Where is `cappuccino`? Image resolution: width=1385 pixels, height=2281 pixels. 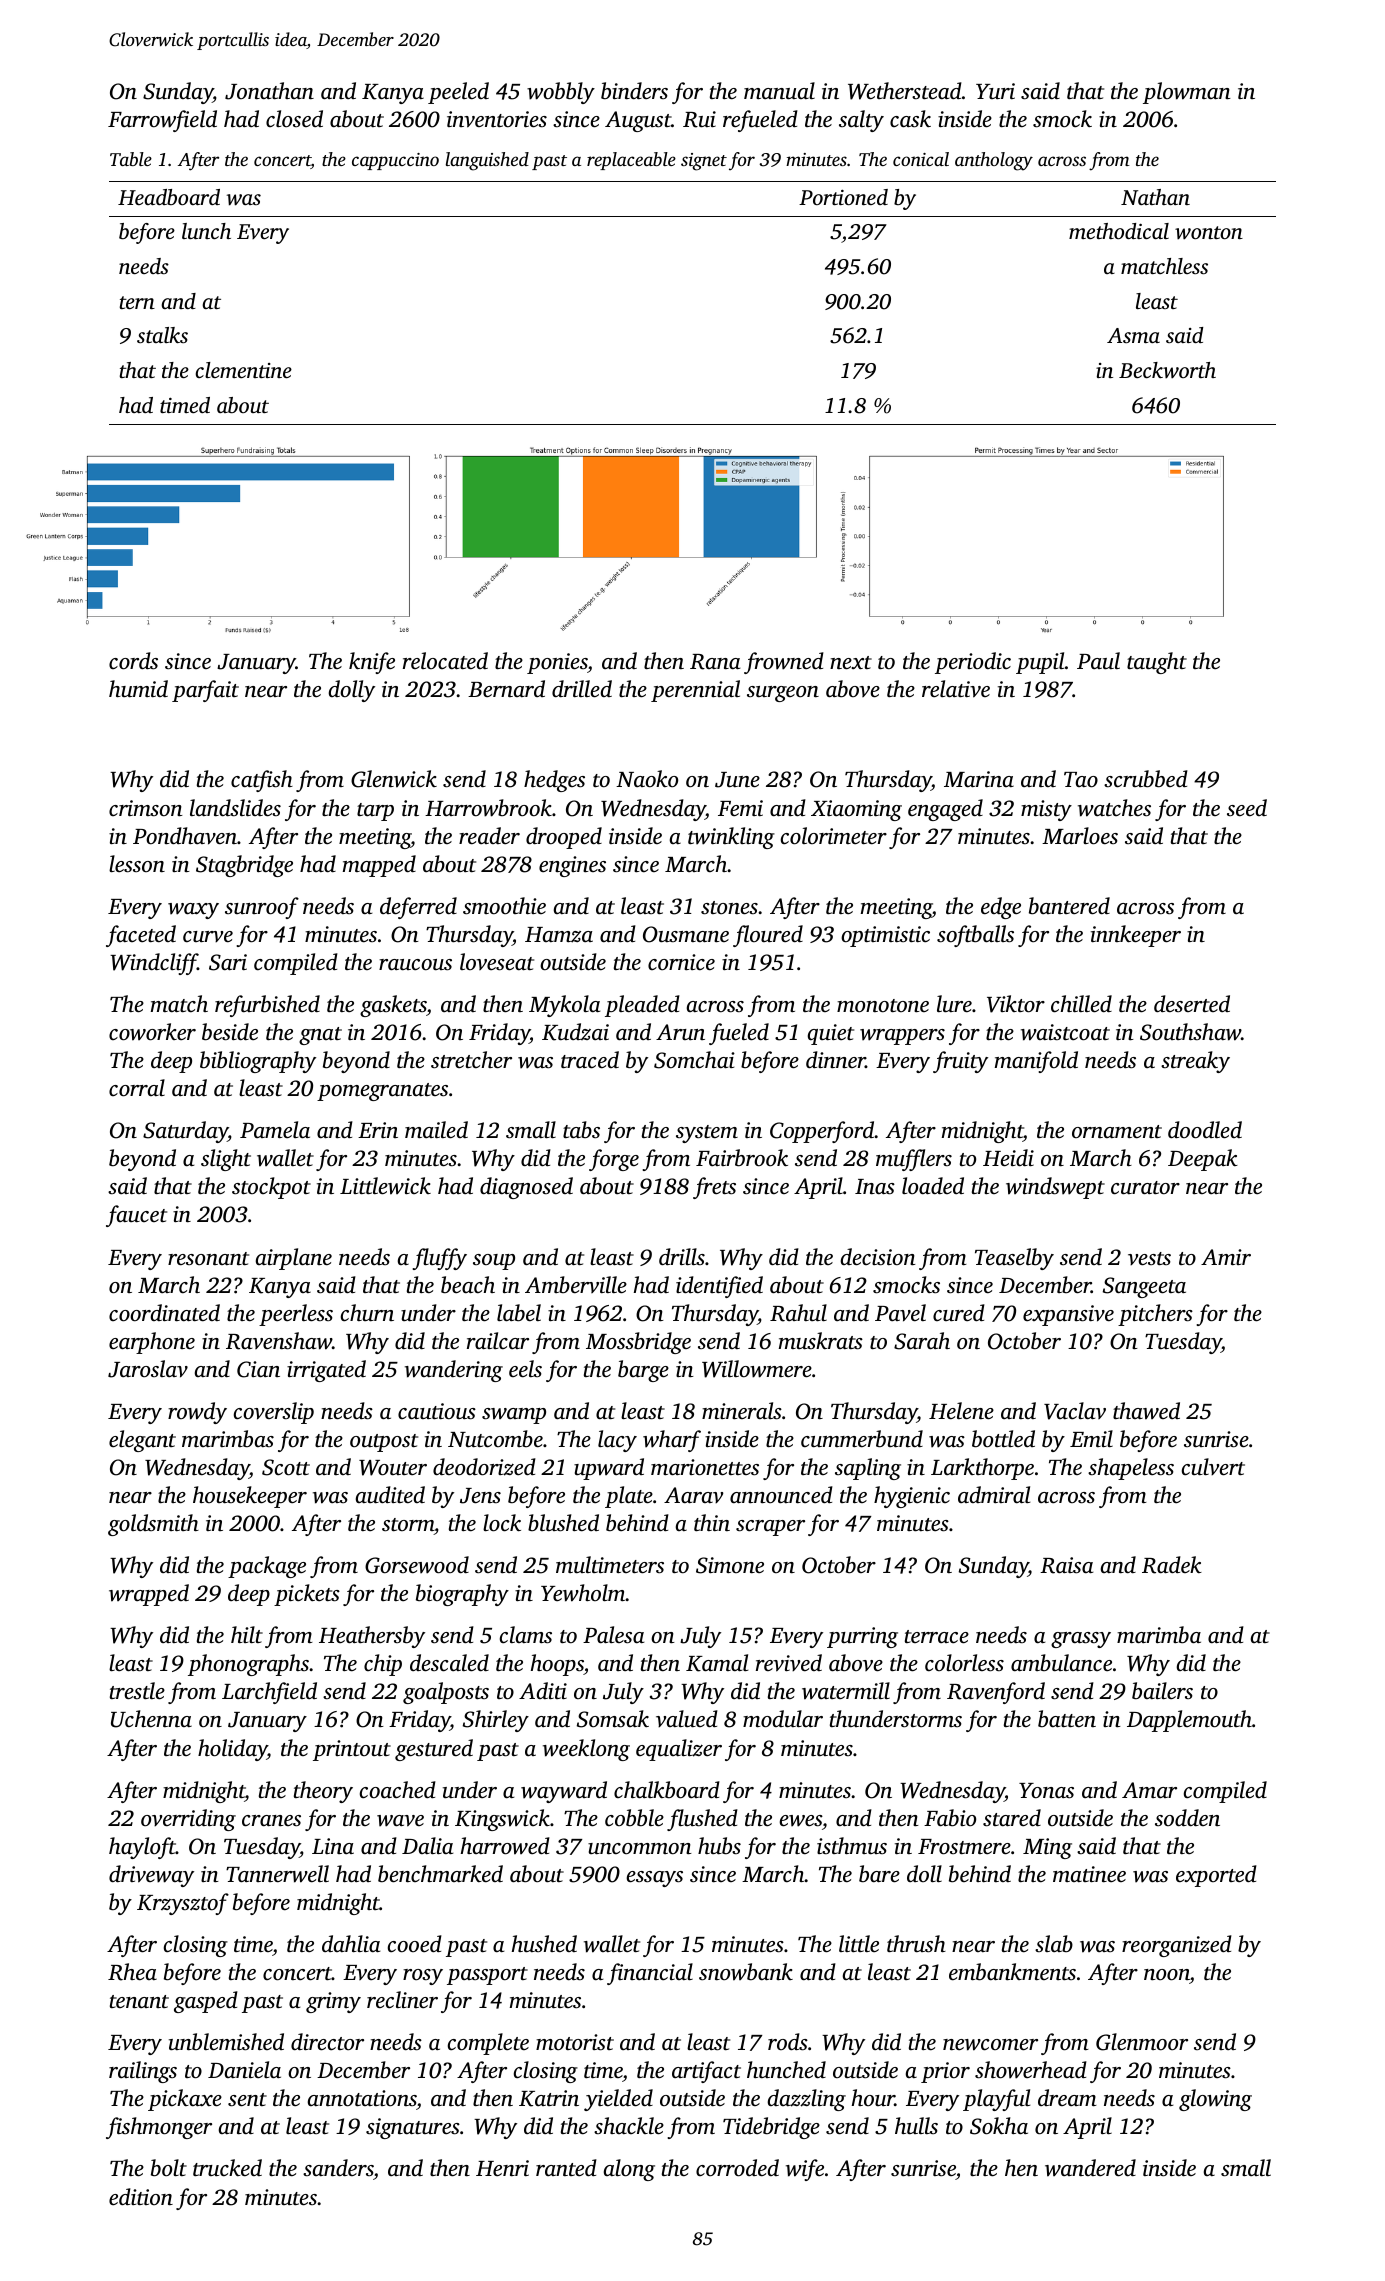
cappuccino is located at coordinates (395, 161).
